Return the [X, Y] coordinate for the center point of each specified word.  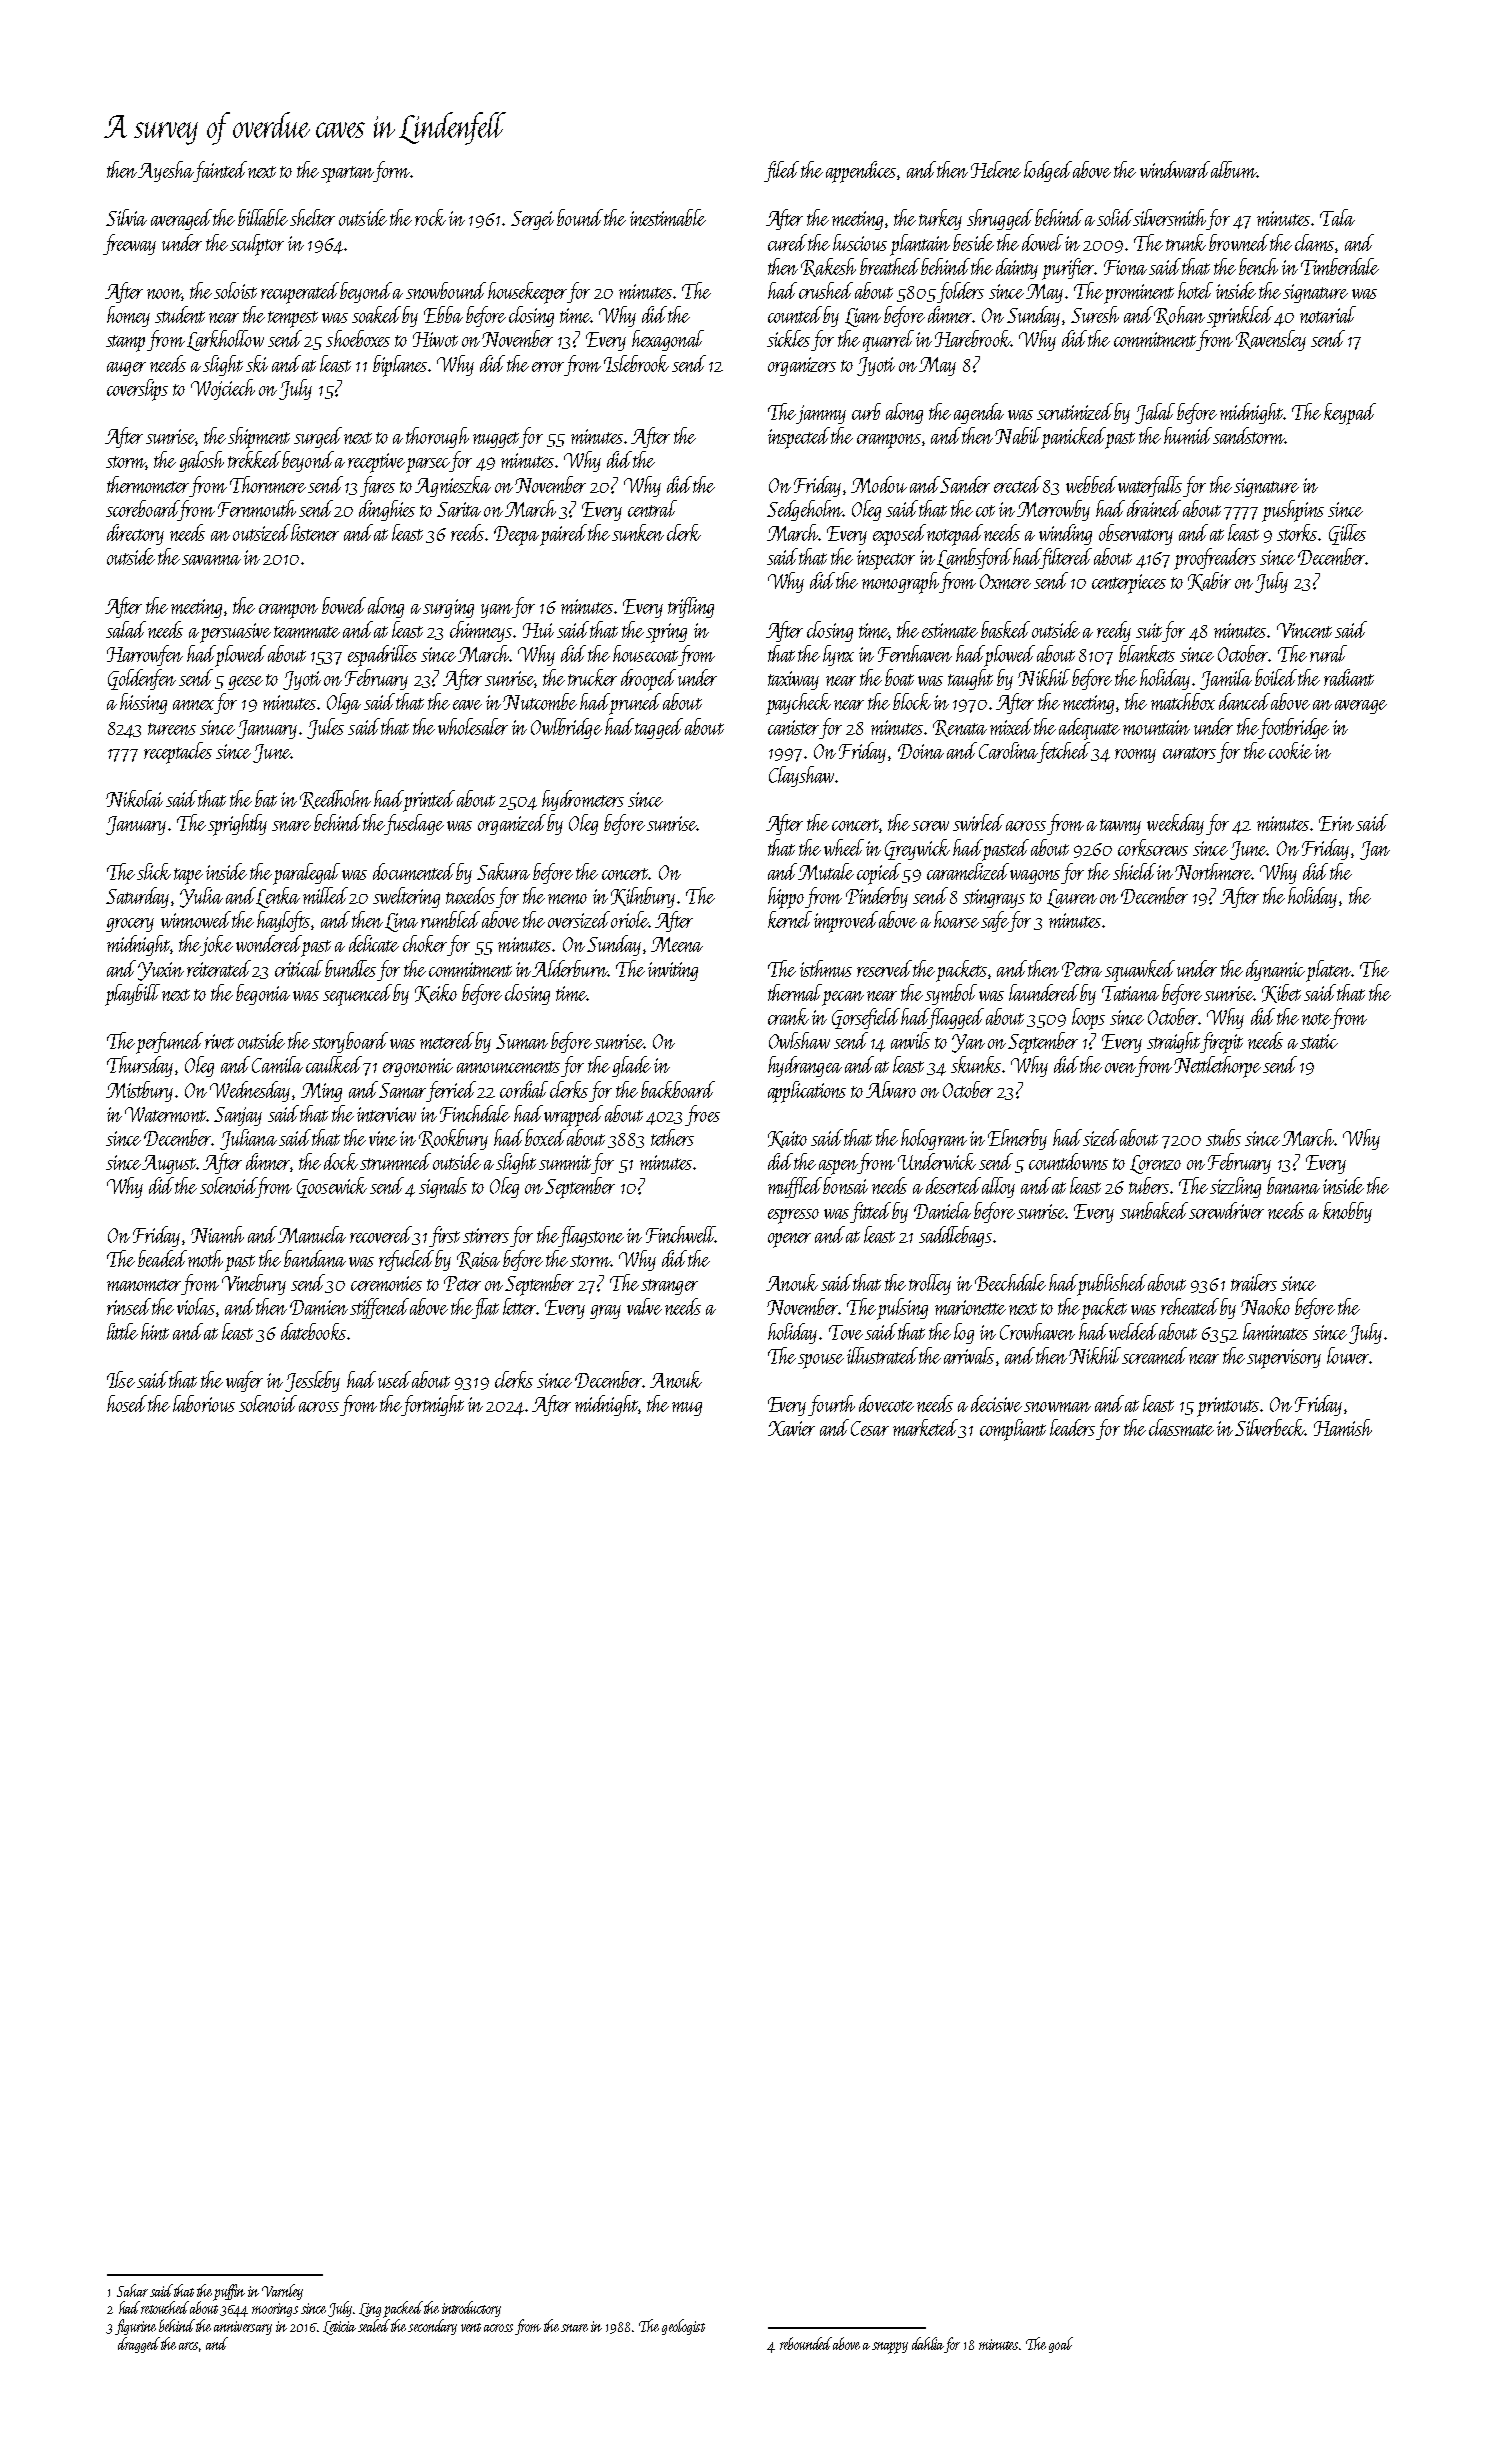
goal [1061, 2345]
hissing [143, 703]
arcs [188, 2346]
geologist [683, 2327]
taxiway [793, 680]
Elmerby [1017, 1139]
